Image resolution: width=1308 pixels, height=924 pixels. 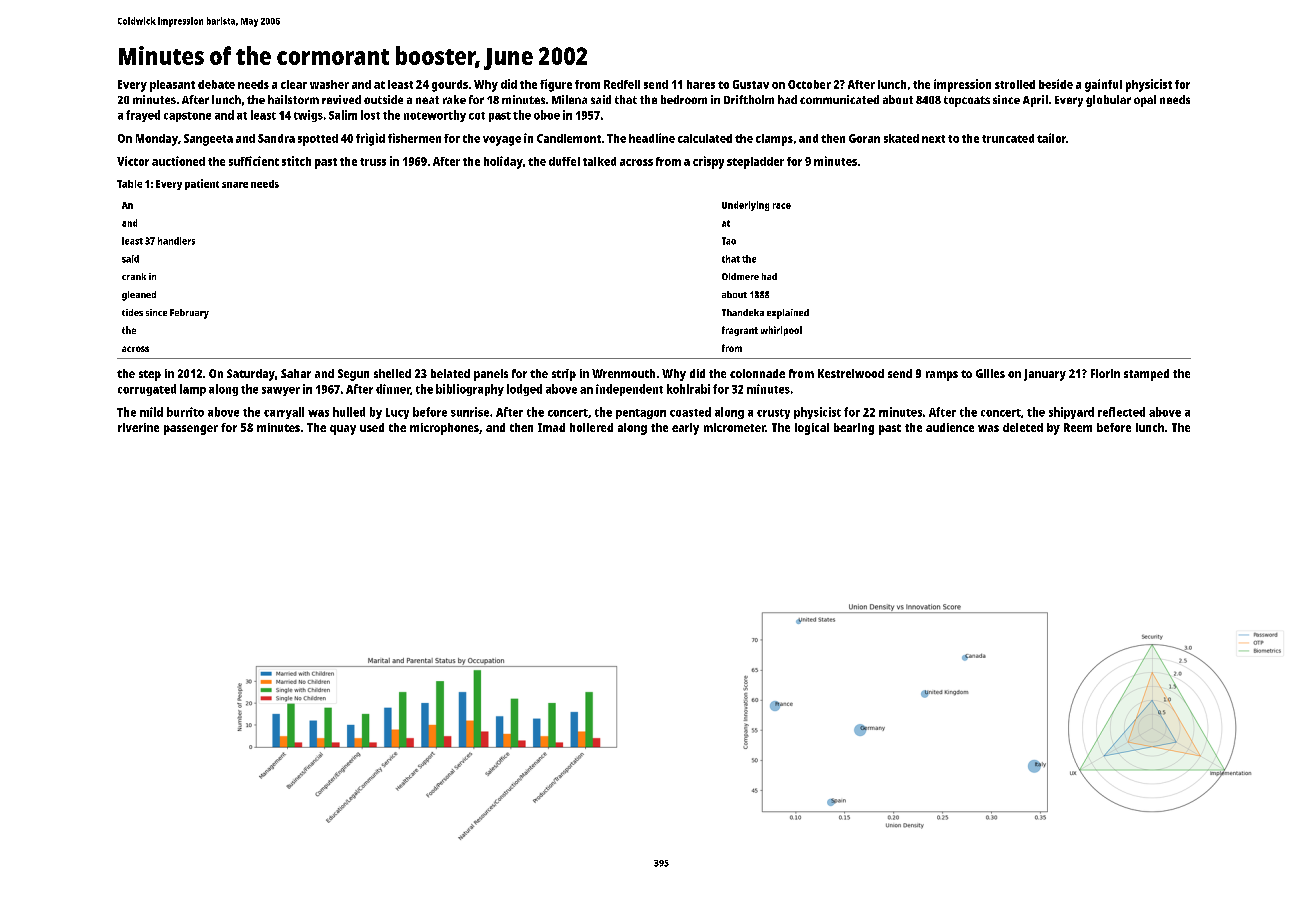 What do you see at coordinates (782, 206) in the page?
I see `race` at bounding box center [782, 206].
